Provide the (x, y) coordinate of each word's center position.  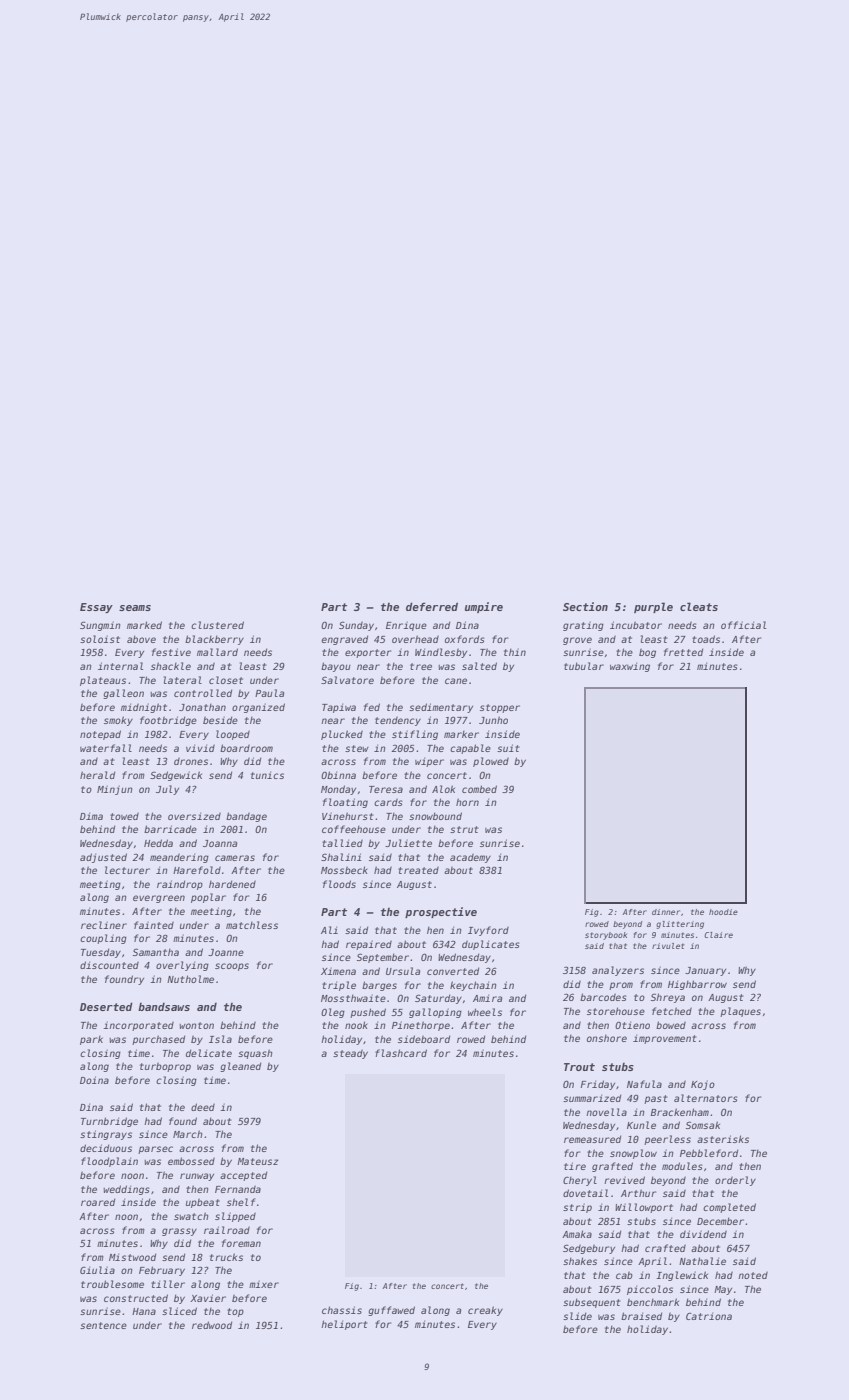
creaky (485, 1311)
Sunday (356, 626)
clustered (217, 625)
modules (682, 1166)
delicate (209, 1053)
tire (575, 1166)
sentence (103, 1325)
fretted (683, 652)
